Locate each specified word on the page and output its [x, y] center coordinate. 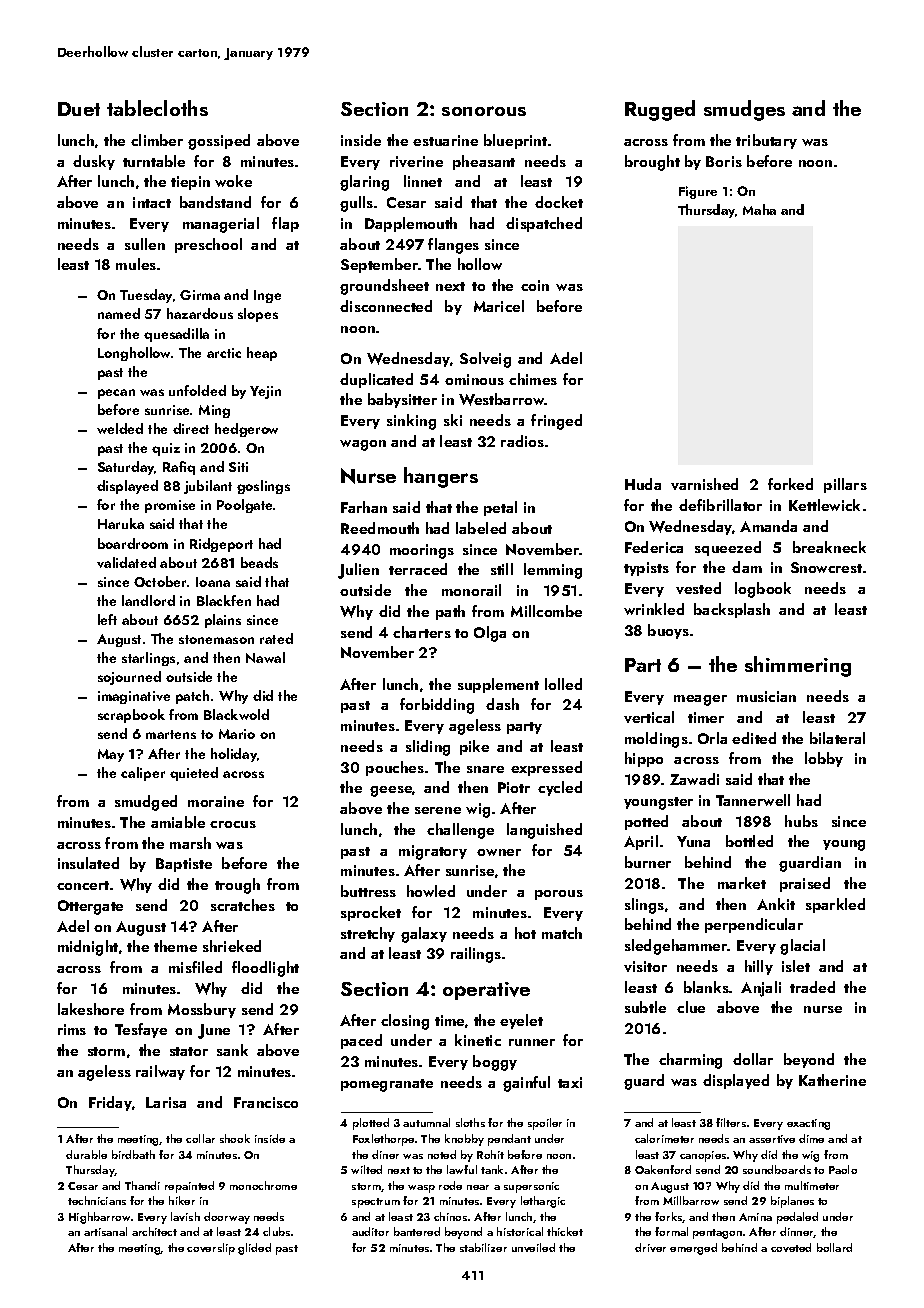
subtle [645, 1007]
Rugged [660, 110]
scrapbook [131, 716]
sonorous [484, 111]
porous [559, 895]
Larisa [166, 1102]
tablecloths [157, 108]
